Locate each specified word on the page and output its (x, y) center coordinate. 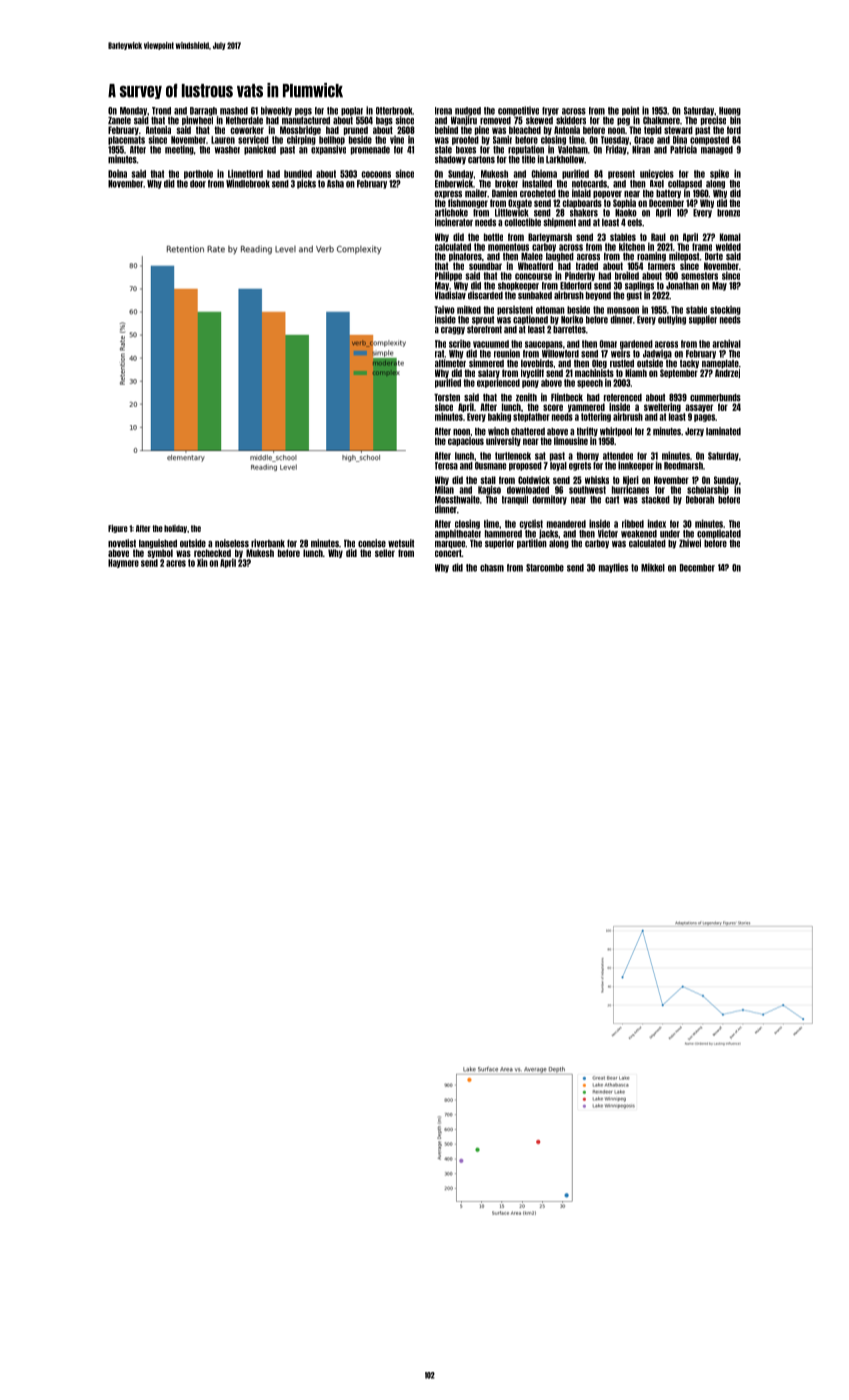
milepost (684, 257)
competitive (518, 111)
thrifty (587, 432)
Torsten (447, 398)
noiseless (232, 543)
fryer (550, 111)
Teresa (446, 466)
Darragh (203, 111)
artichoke (451, 212)
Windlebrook (248, 183)
